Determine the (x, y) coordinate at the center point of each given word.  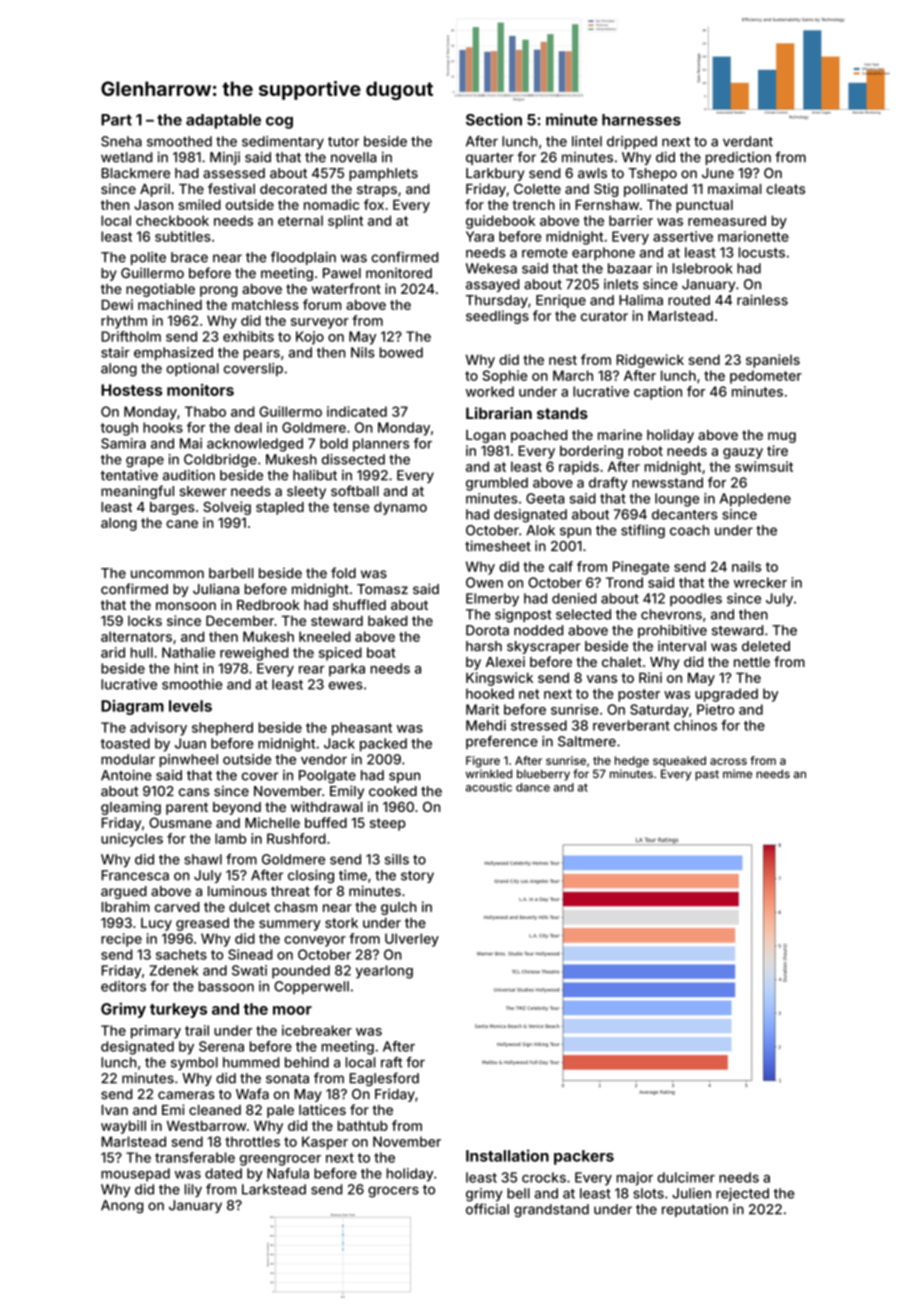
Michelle (272, 822)
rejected (742, 1194)
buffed (326, 822)
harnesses (641, 120)
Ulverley (412, 940)
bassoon (226, 986)
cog (279, 123)
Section (494, 119)
